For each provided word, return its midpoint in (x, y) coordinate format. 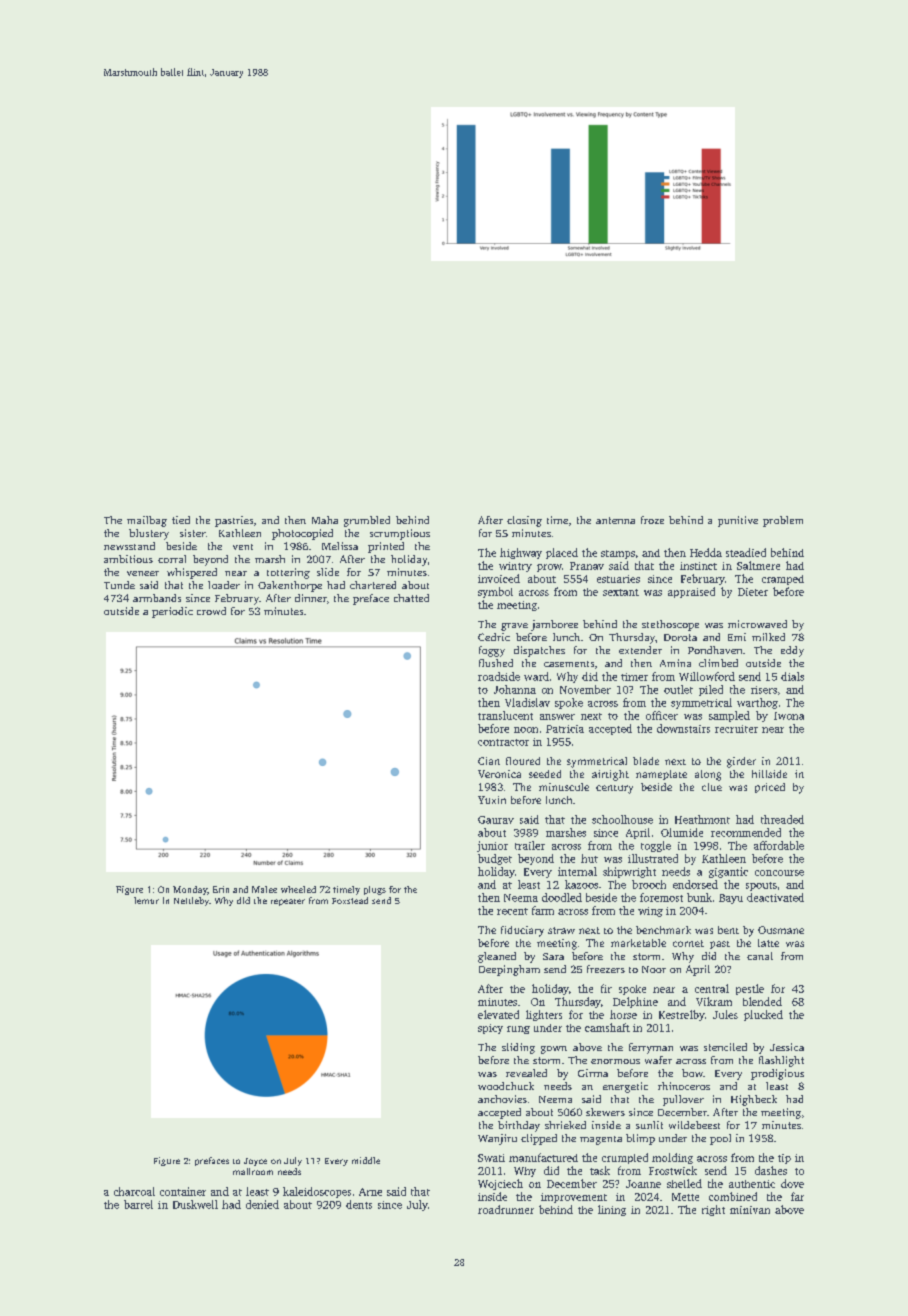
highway (521, 553)
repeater (288, 902)
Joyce (255, 1162)
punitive (738, 521)
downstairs (683, 728)
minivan (750, 1210)
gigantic (728, 872)
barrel (138, 1204)
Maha (325, 520)
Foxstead (350, 900)
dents (359, 1204)
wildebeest (694, 1125)
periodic (172, 612)
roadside (499, 676)
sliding (518, 1048)
